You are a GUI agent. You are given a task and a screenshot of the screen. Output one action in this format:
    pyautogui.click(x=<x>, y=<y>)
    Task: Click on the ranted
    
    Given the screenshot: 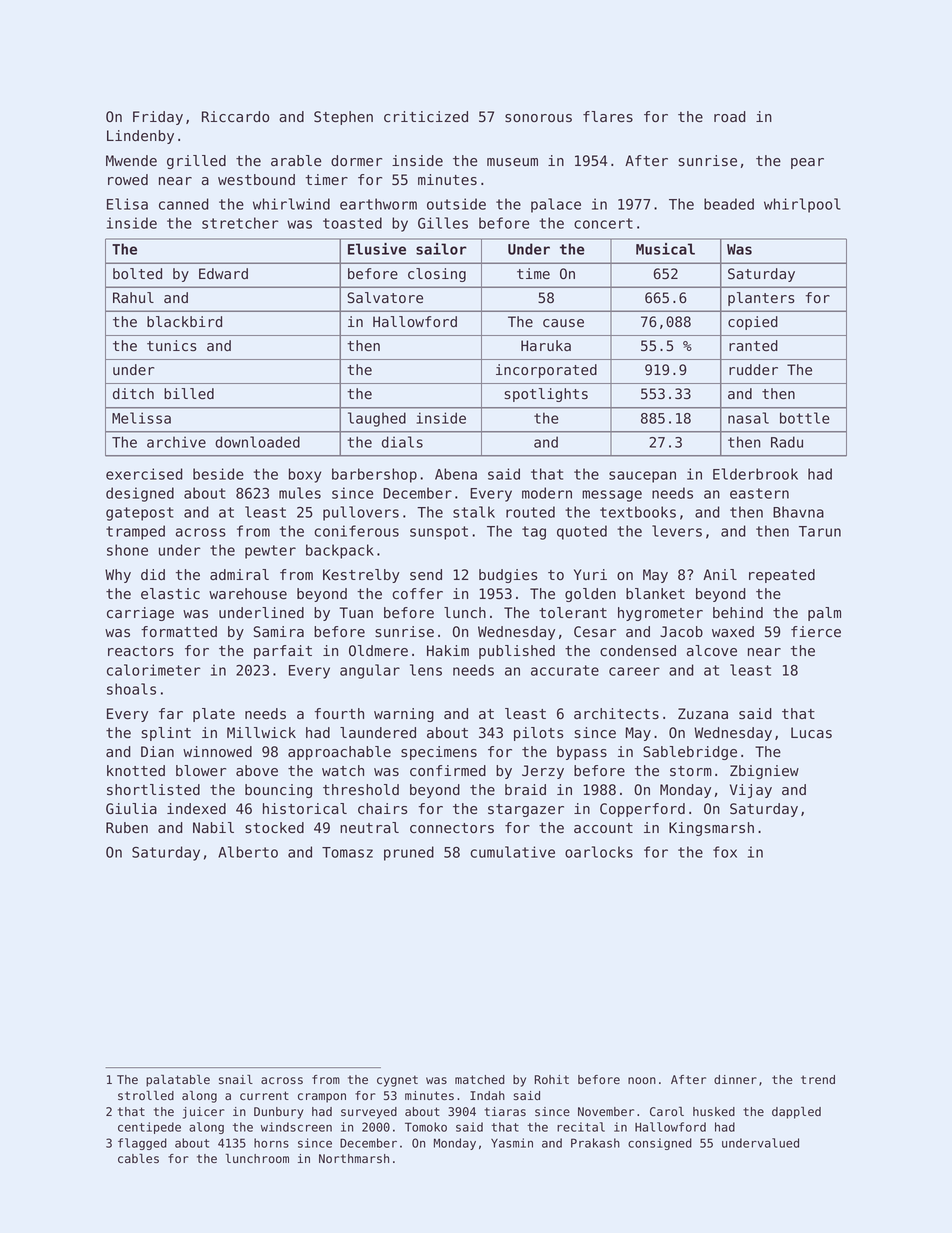 What is the action you would take?
    pyautogui.click(x=753, y=346)
